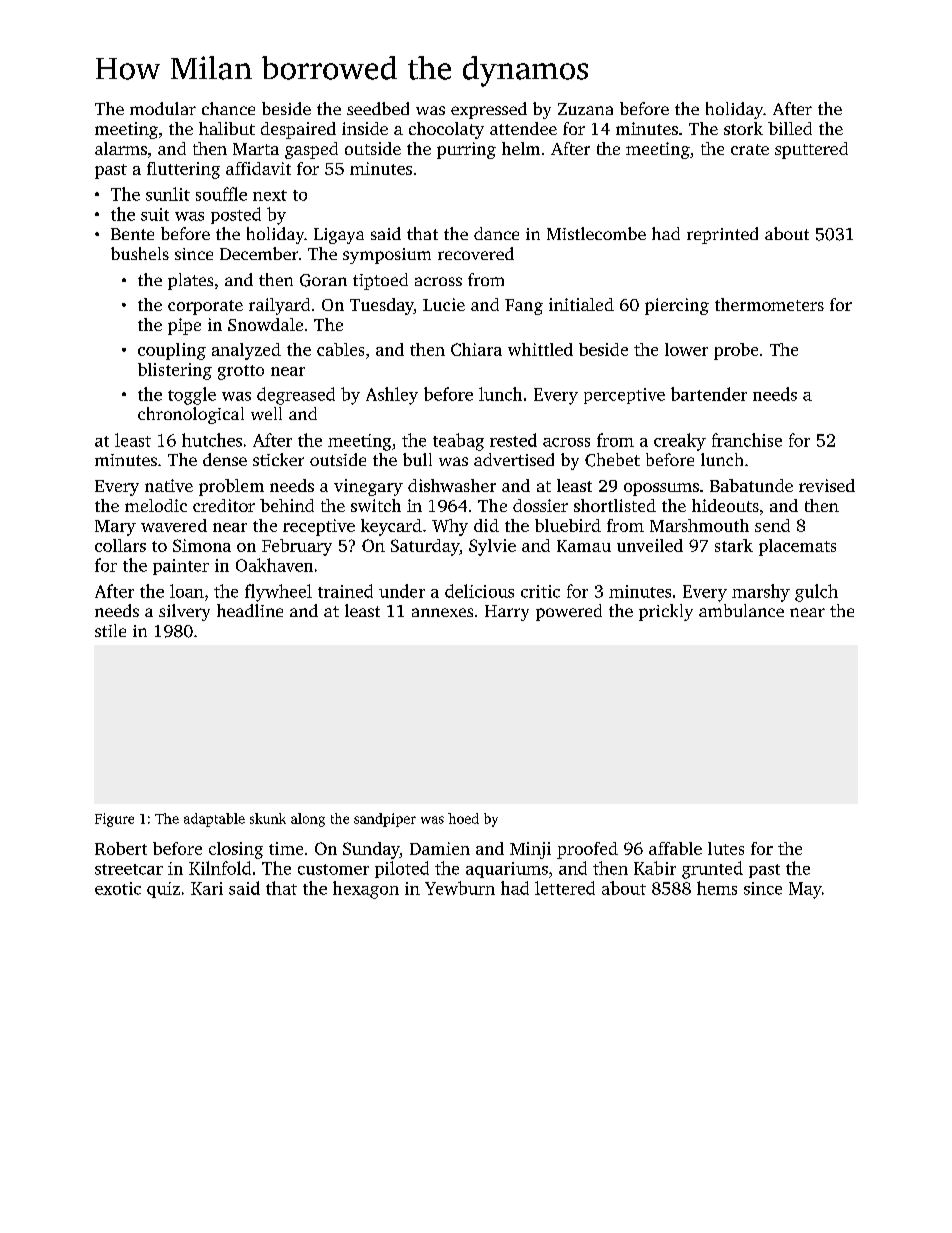 The height and width of the document is (1233, 952). What do you see at coordinates (772, 525) in the document?
I see `send` at bounding box center [772, 525].
